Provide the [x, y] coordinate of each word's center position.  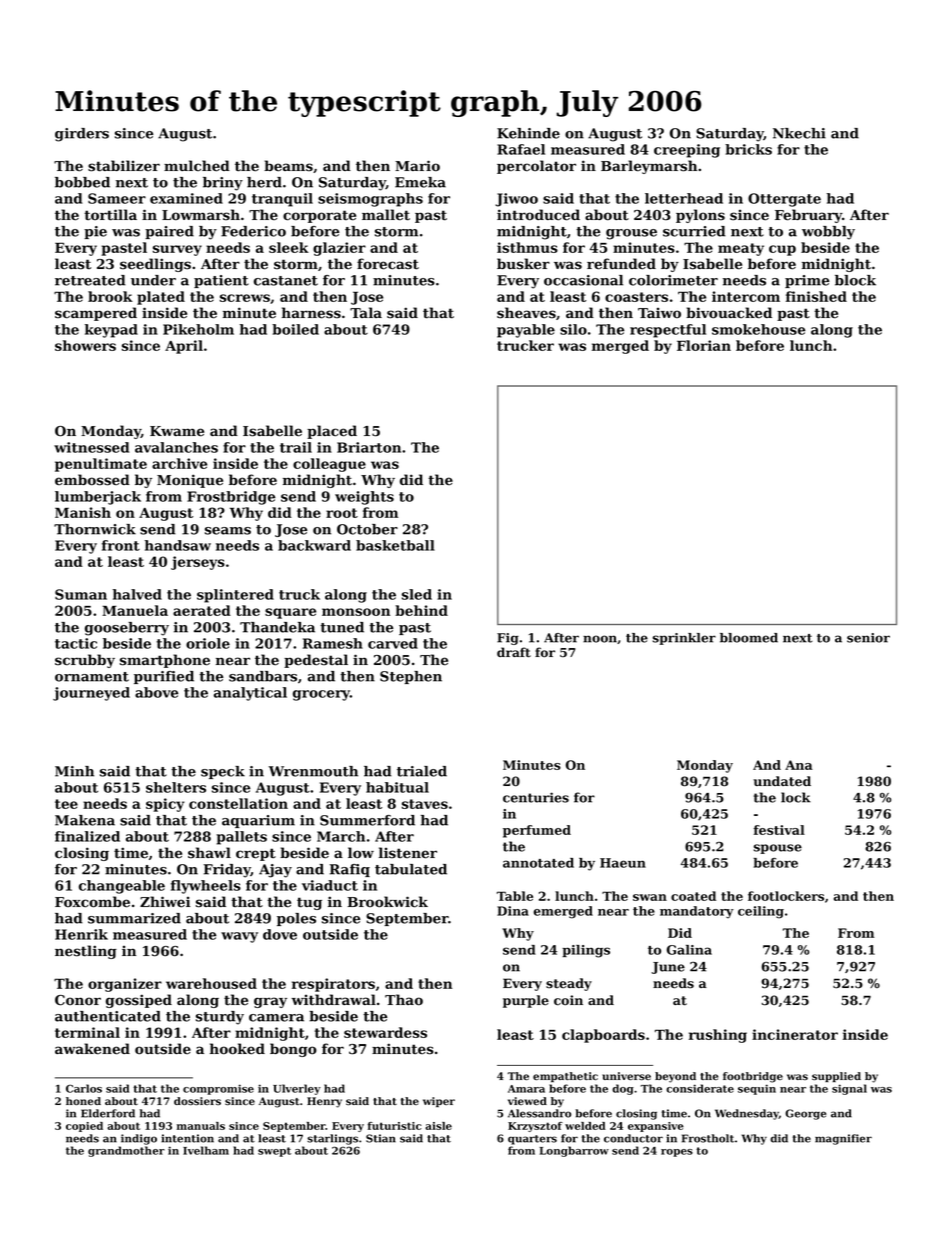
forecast [388, 264]
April [184, 347]
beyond [675, 1077]
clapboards [603, 1036]
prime [807, 281]
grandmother [126, 1151]
